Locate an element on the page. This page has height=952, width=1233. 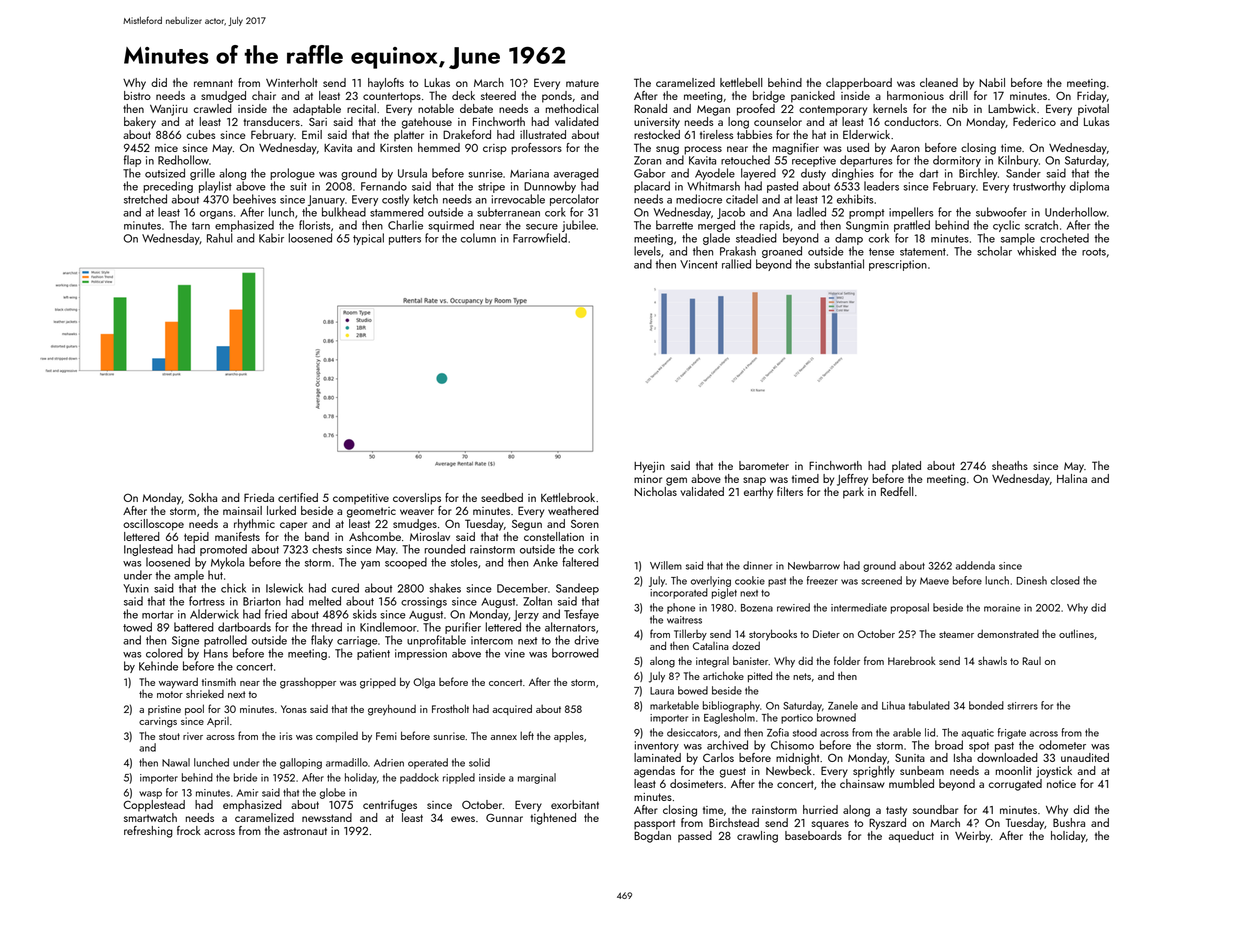
barometer is located at coordinates (764, 465).
